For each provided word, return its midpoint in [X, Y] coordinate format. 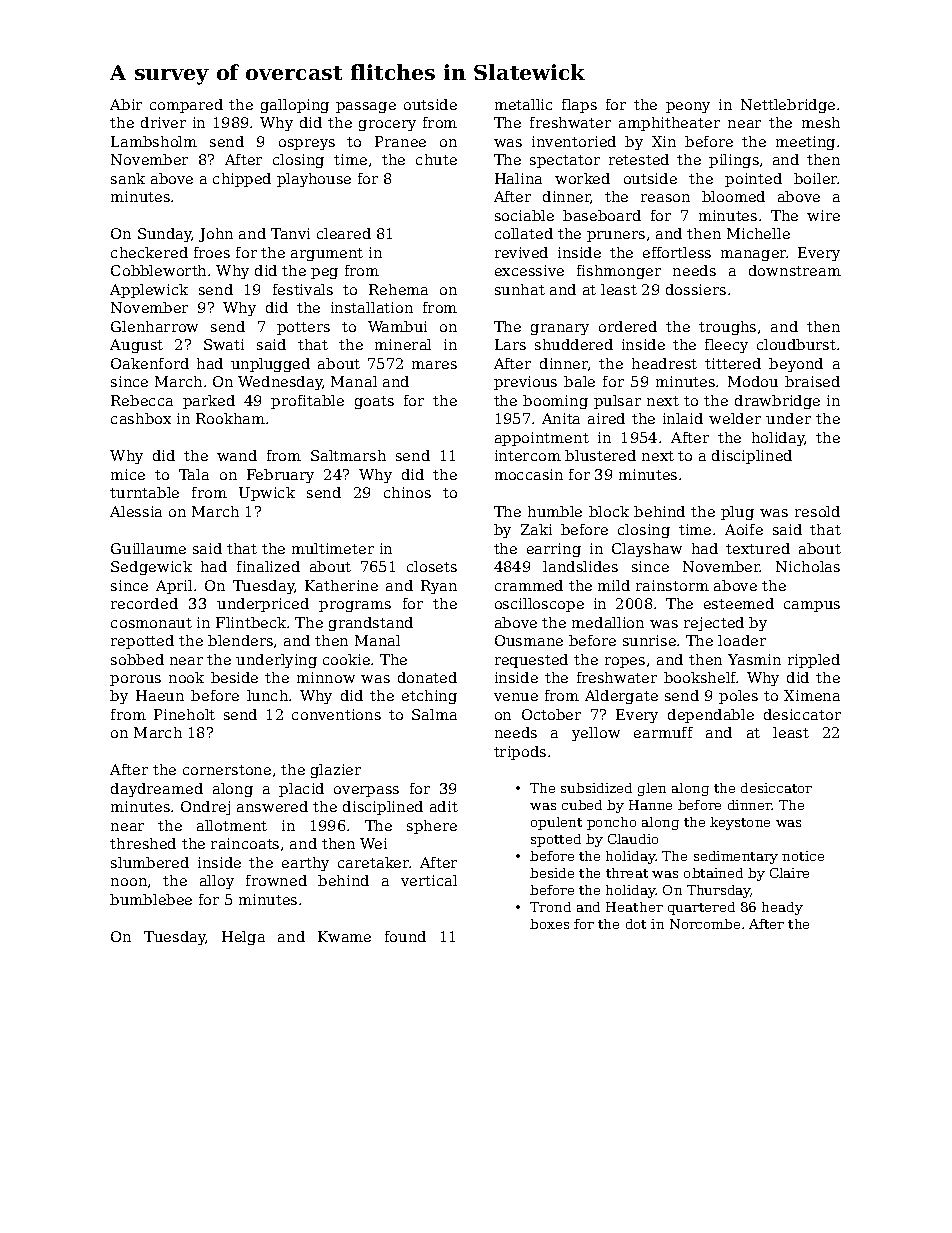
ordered [628, 326]
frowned [276, 880]
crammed [529, 585]
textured [758, 548]
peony [688, 107]
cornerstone [227, 770]
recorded [144, 603]
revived [521, 252]
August [136, 346]
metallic [523, 104]
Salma [434, 714]
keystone [740, 823]
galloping [295, 106]
